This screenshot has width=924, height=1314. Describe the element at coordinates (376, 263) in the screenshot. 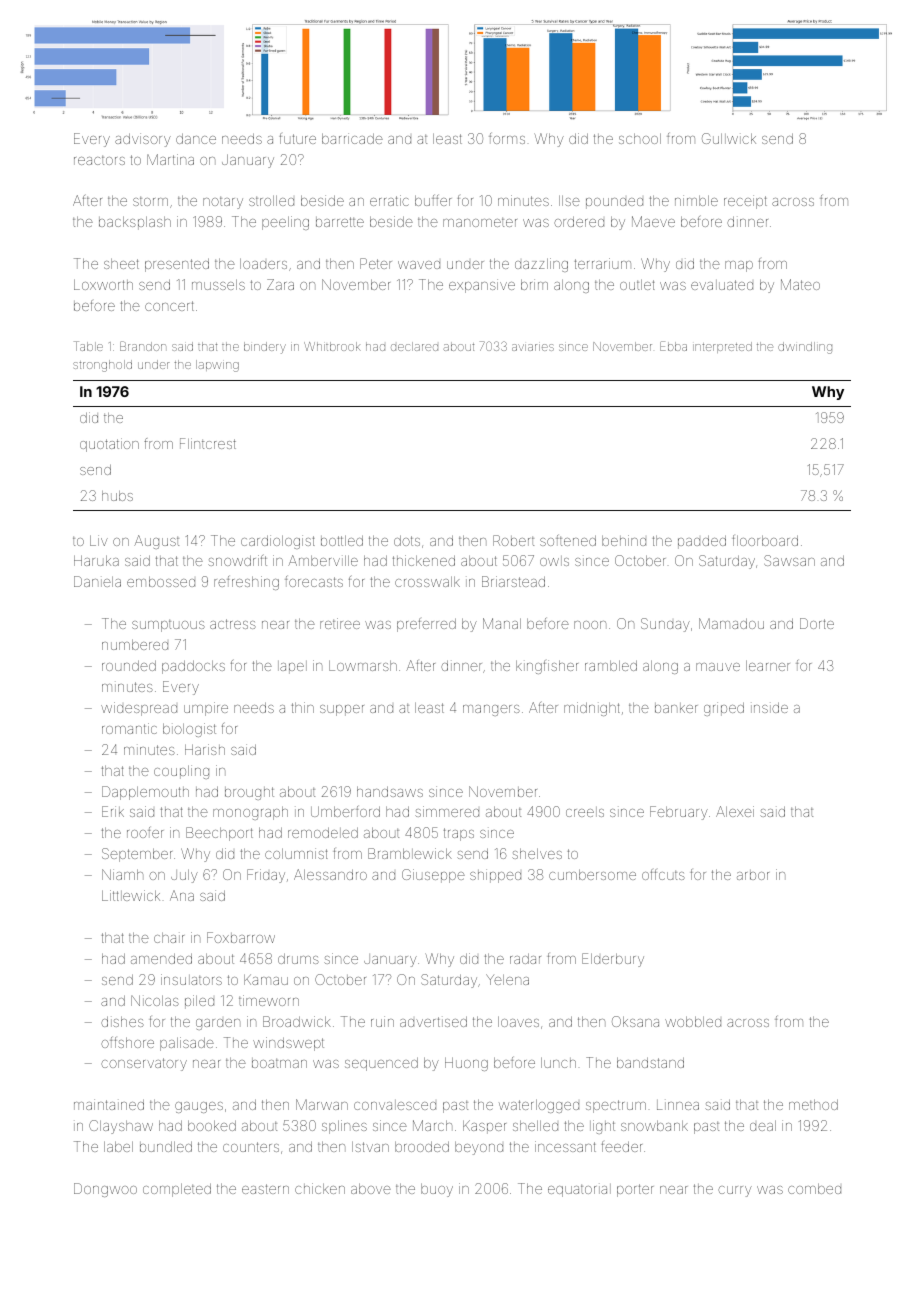

I see `Peter` at that location.
